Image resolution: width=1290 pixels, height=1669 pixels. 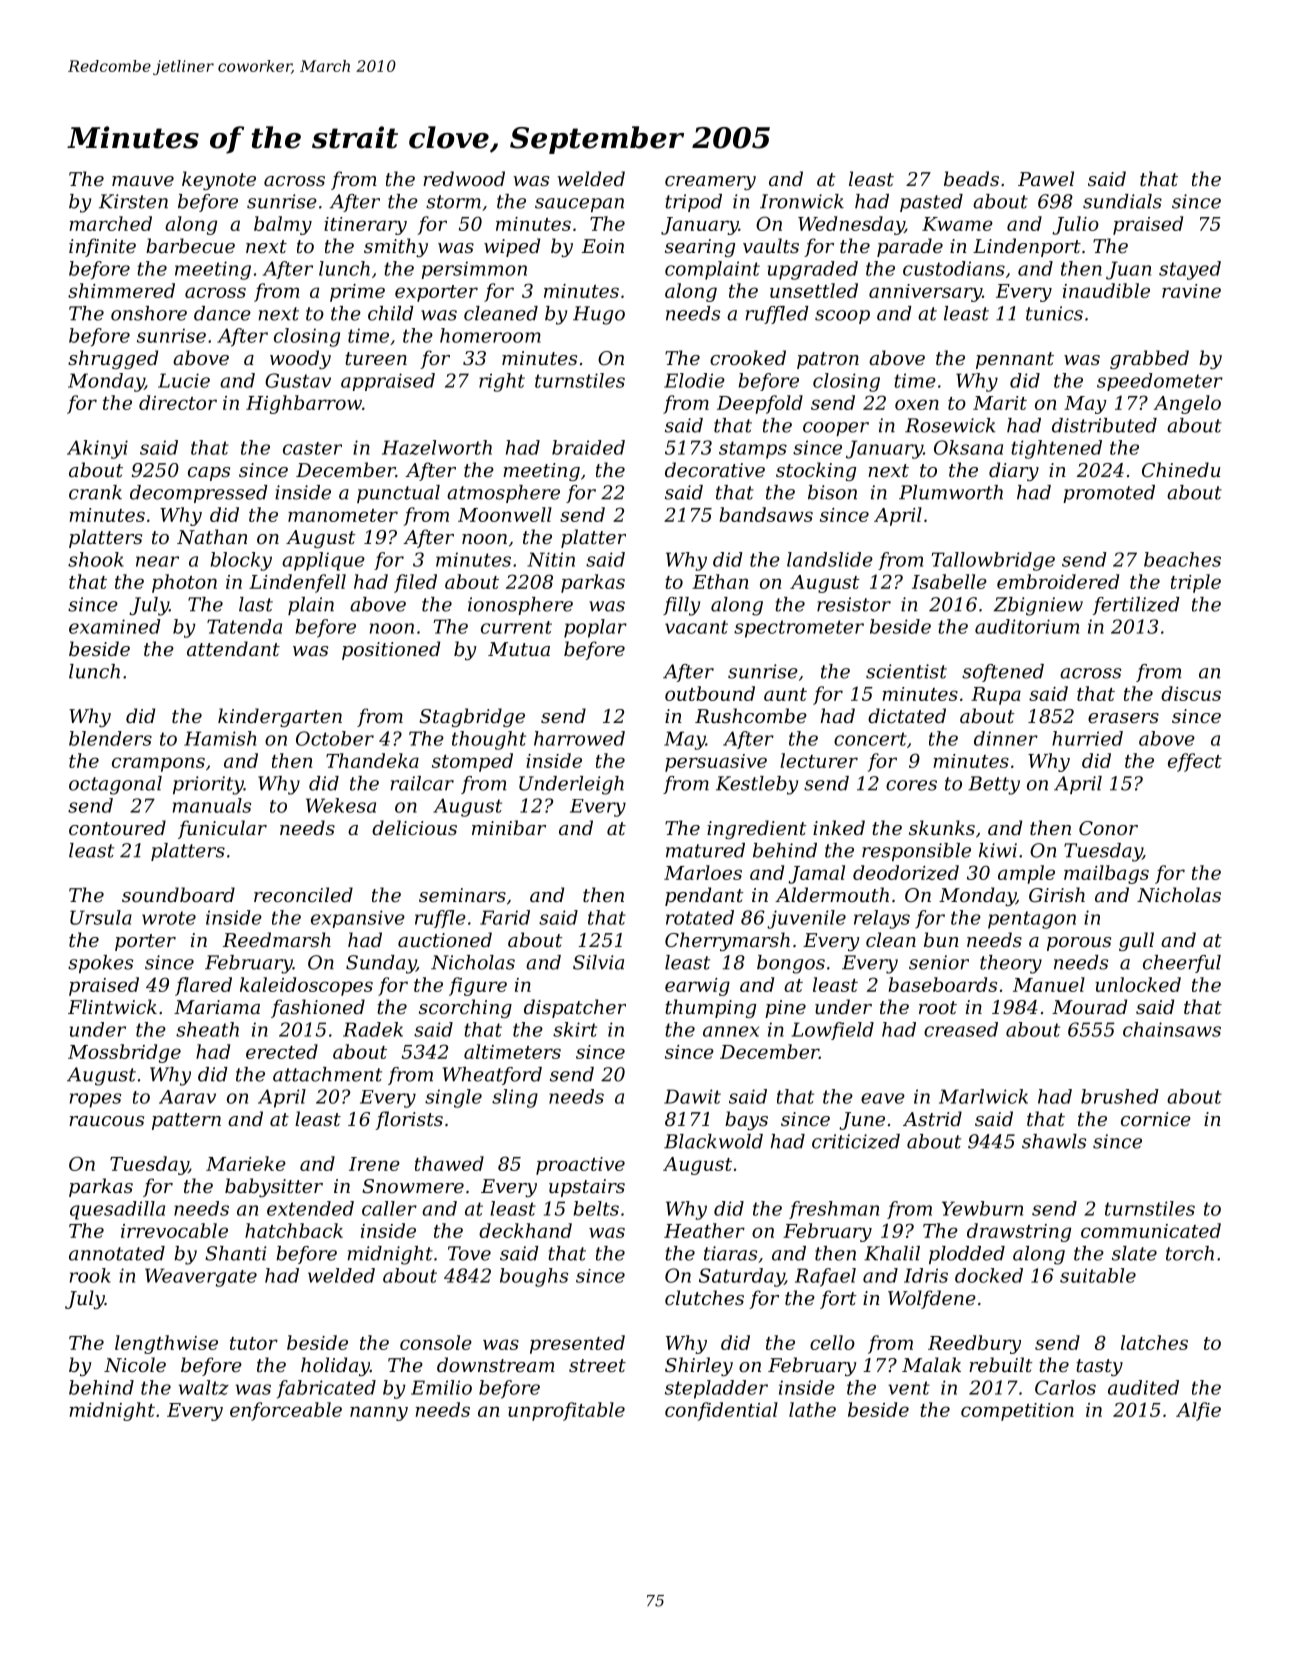 What do you see at coordinates (705, 850) in the document?
I see `matured` at bounding box center [705, 850].
